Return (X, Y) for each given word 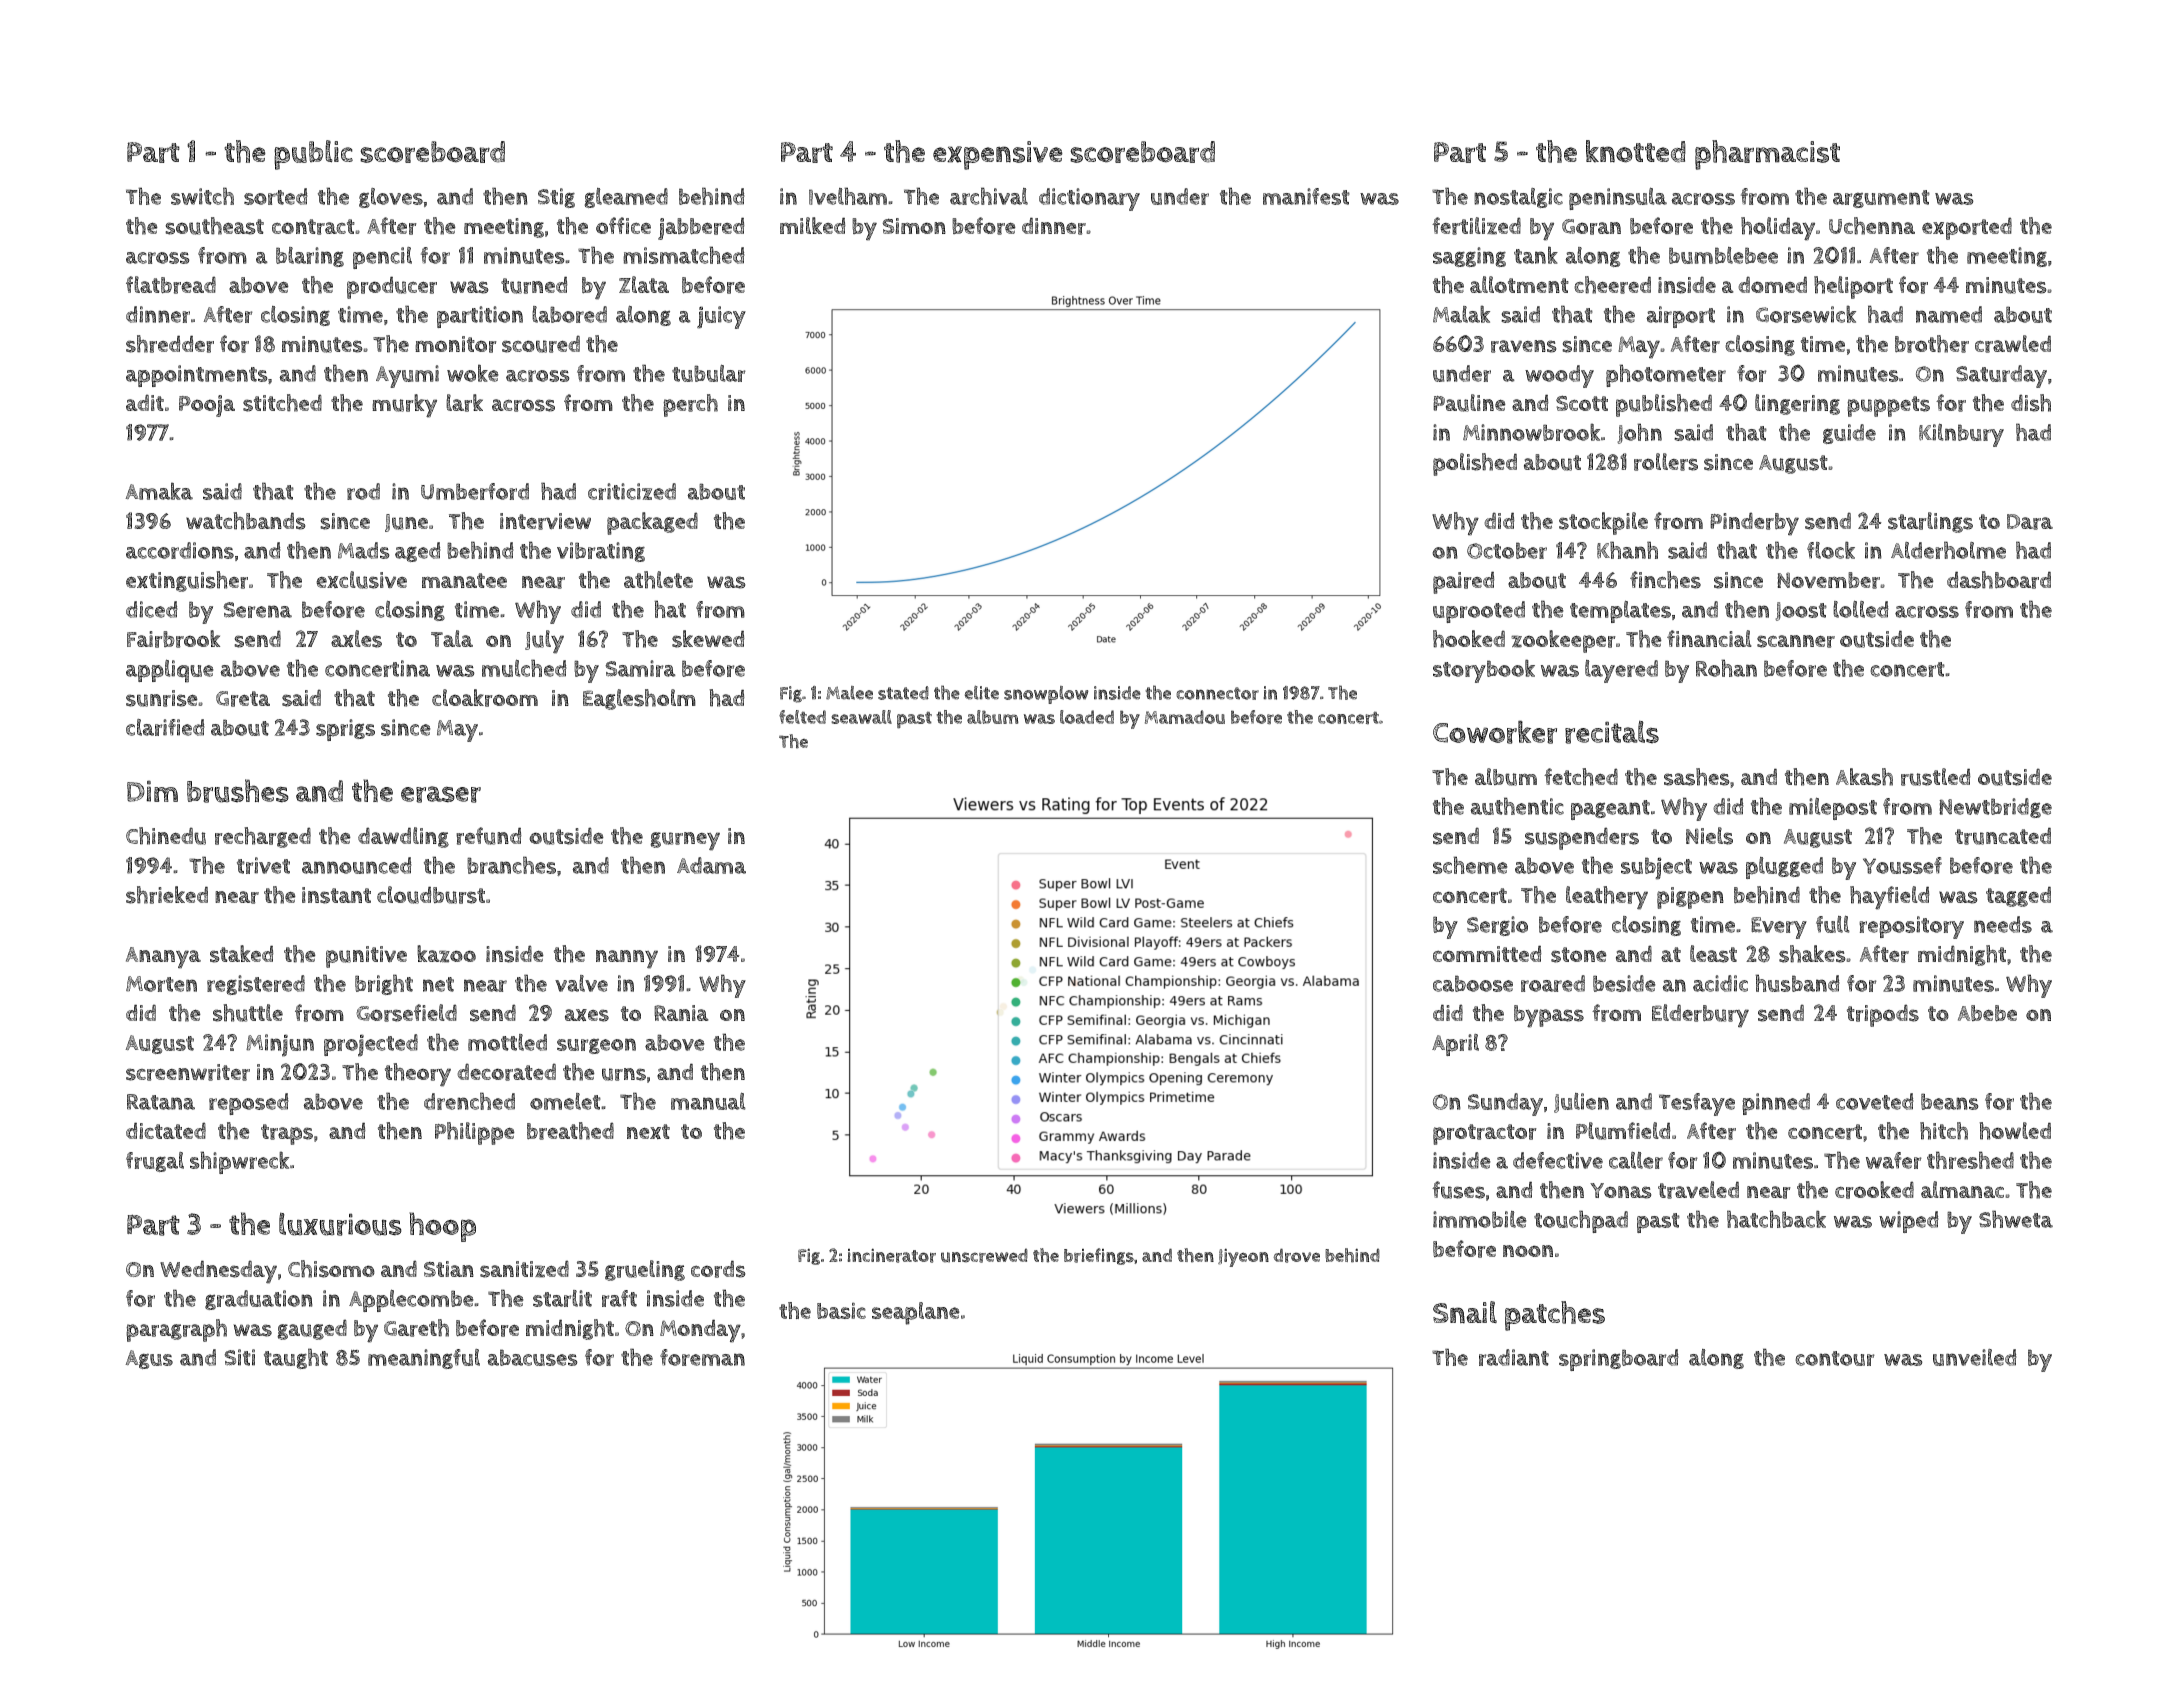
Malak (1461, 314)
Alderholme (1948, 550)
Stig (556, 198)
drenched (469, 1101)
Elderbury (1700, 1016)
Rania (681, 1013)
